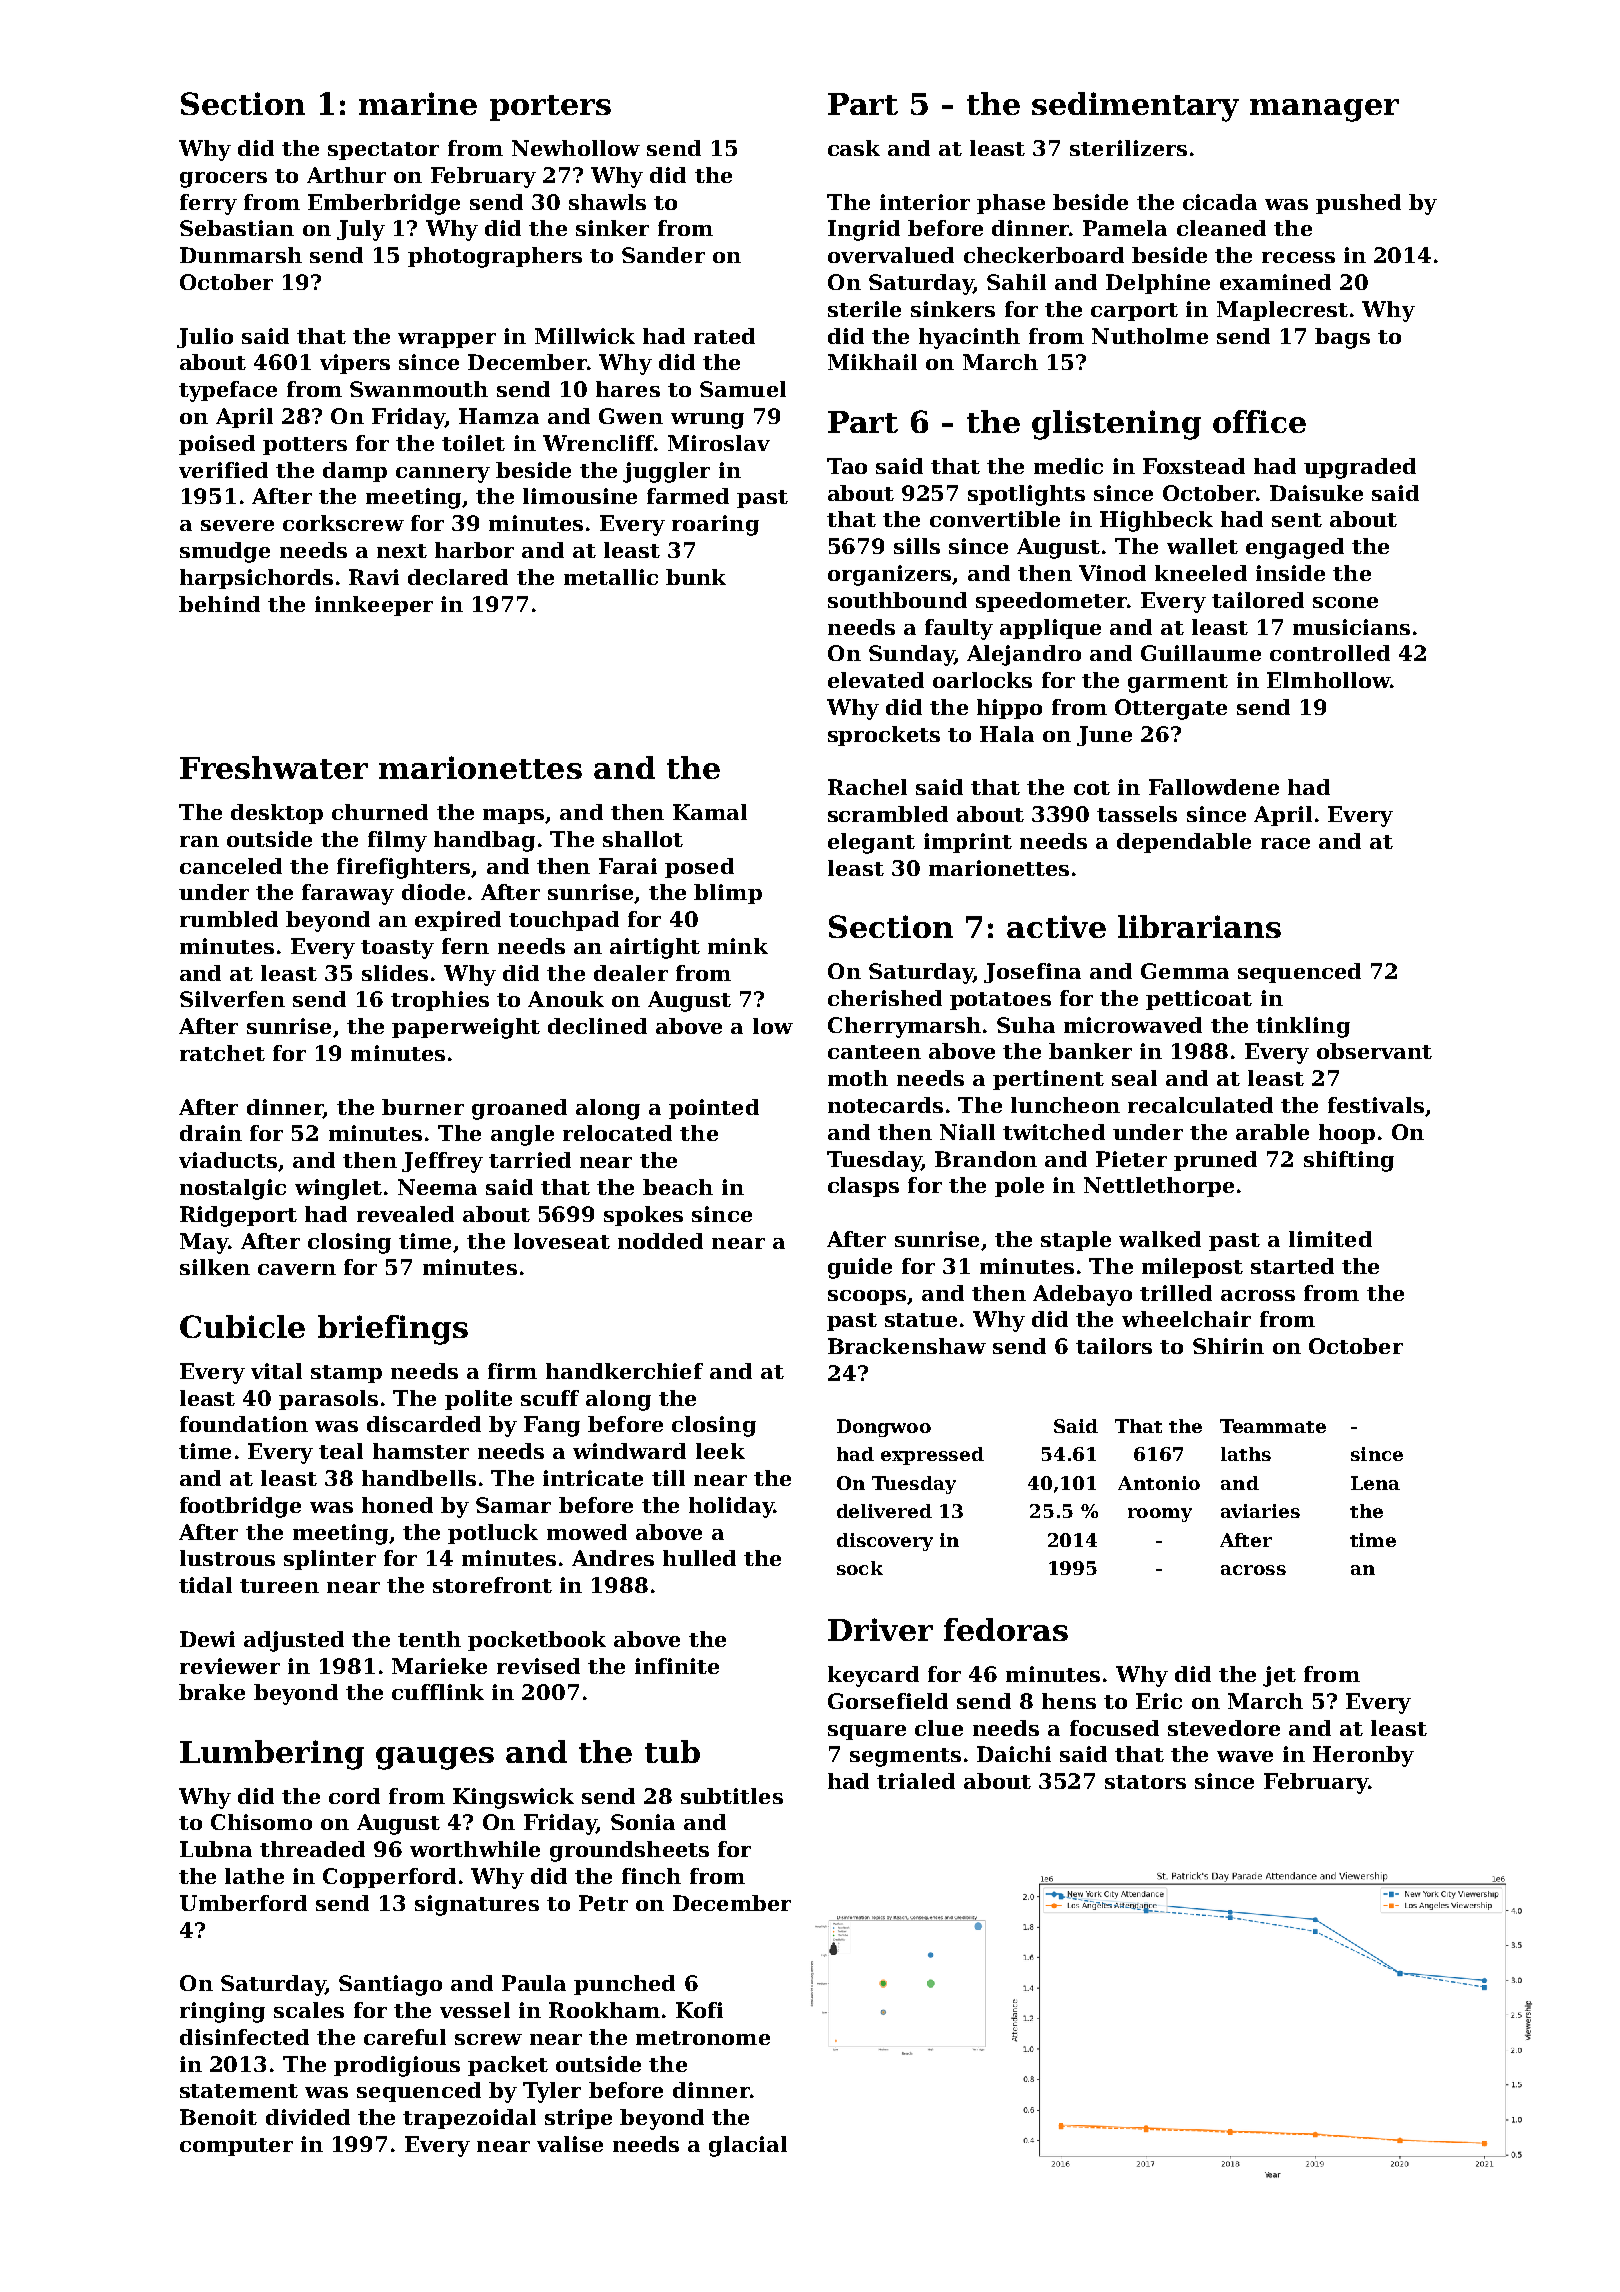  I want to click on Lena, so click(1375, 1483).
